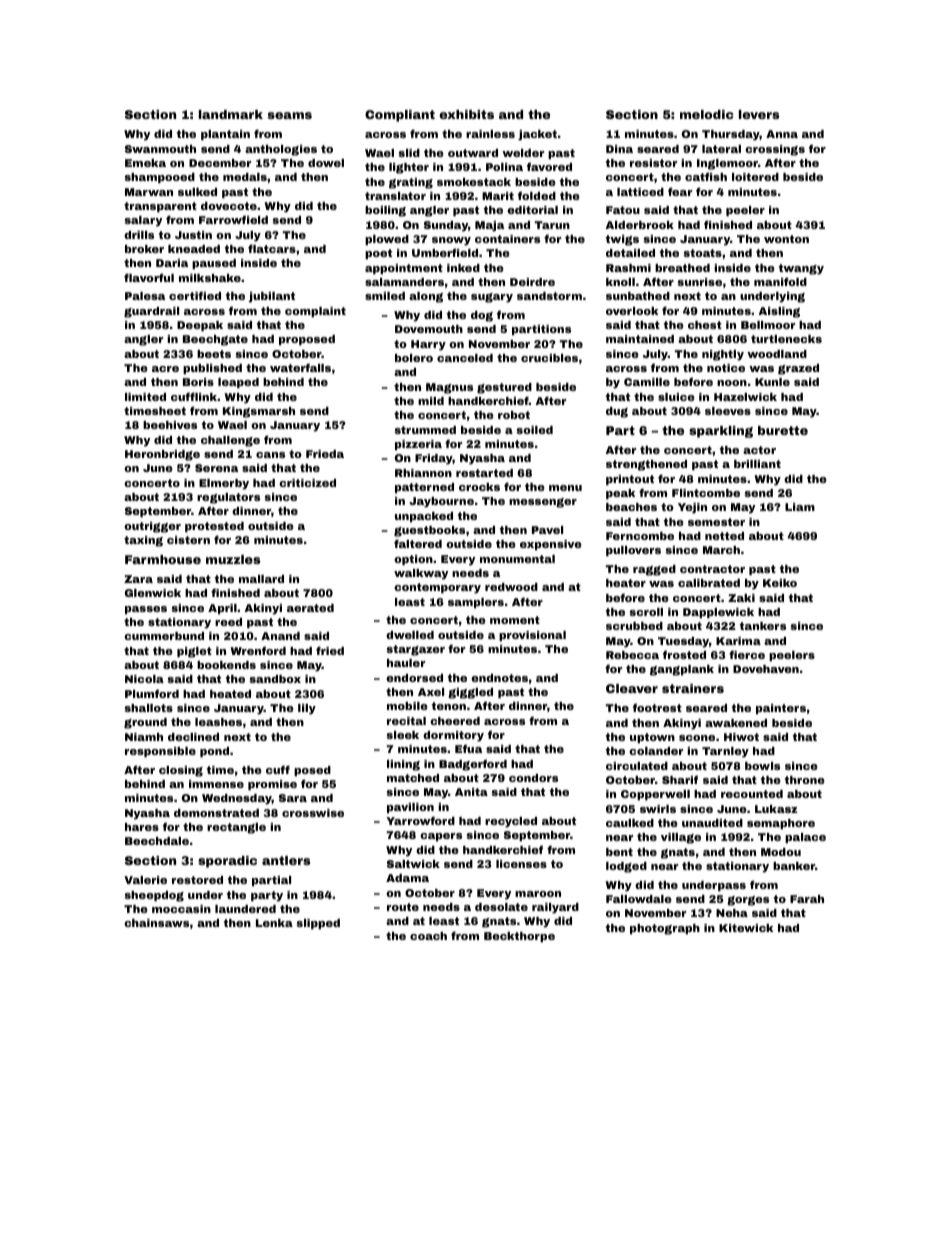 The image size is (952, 1233). What do you see at coordinates (805, 780) in the screenshot?
I see `throne` at bounding box center [805, 780].
